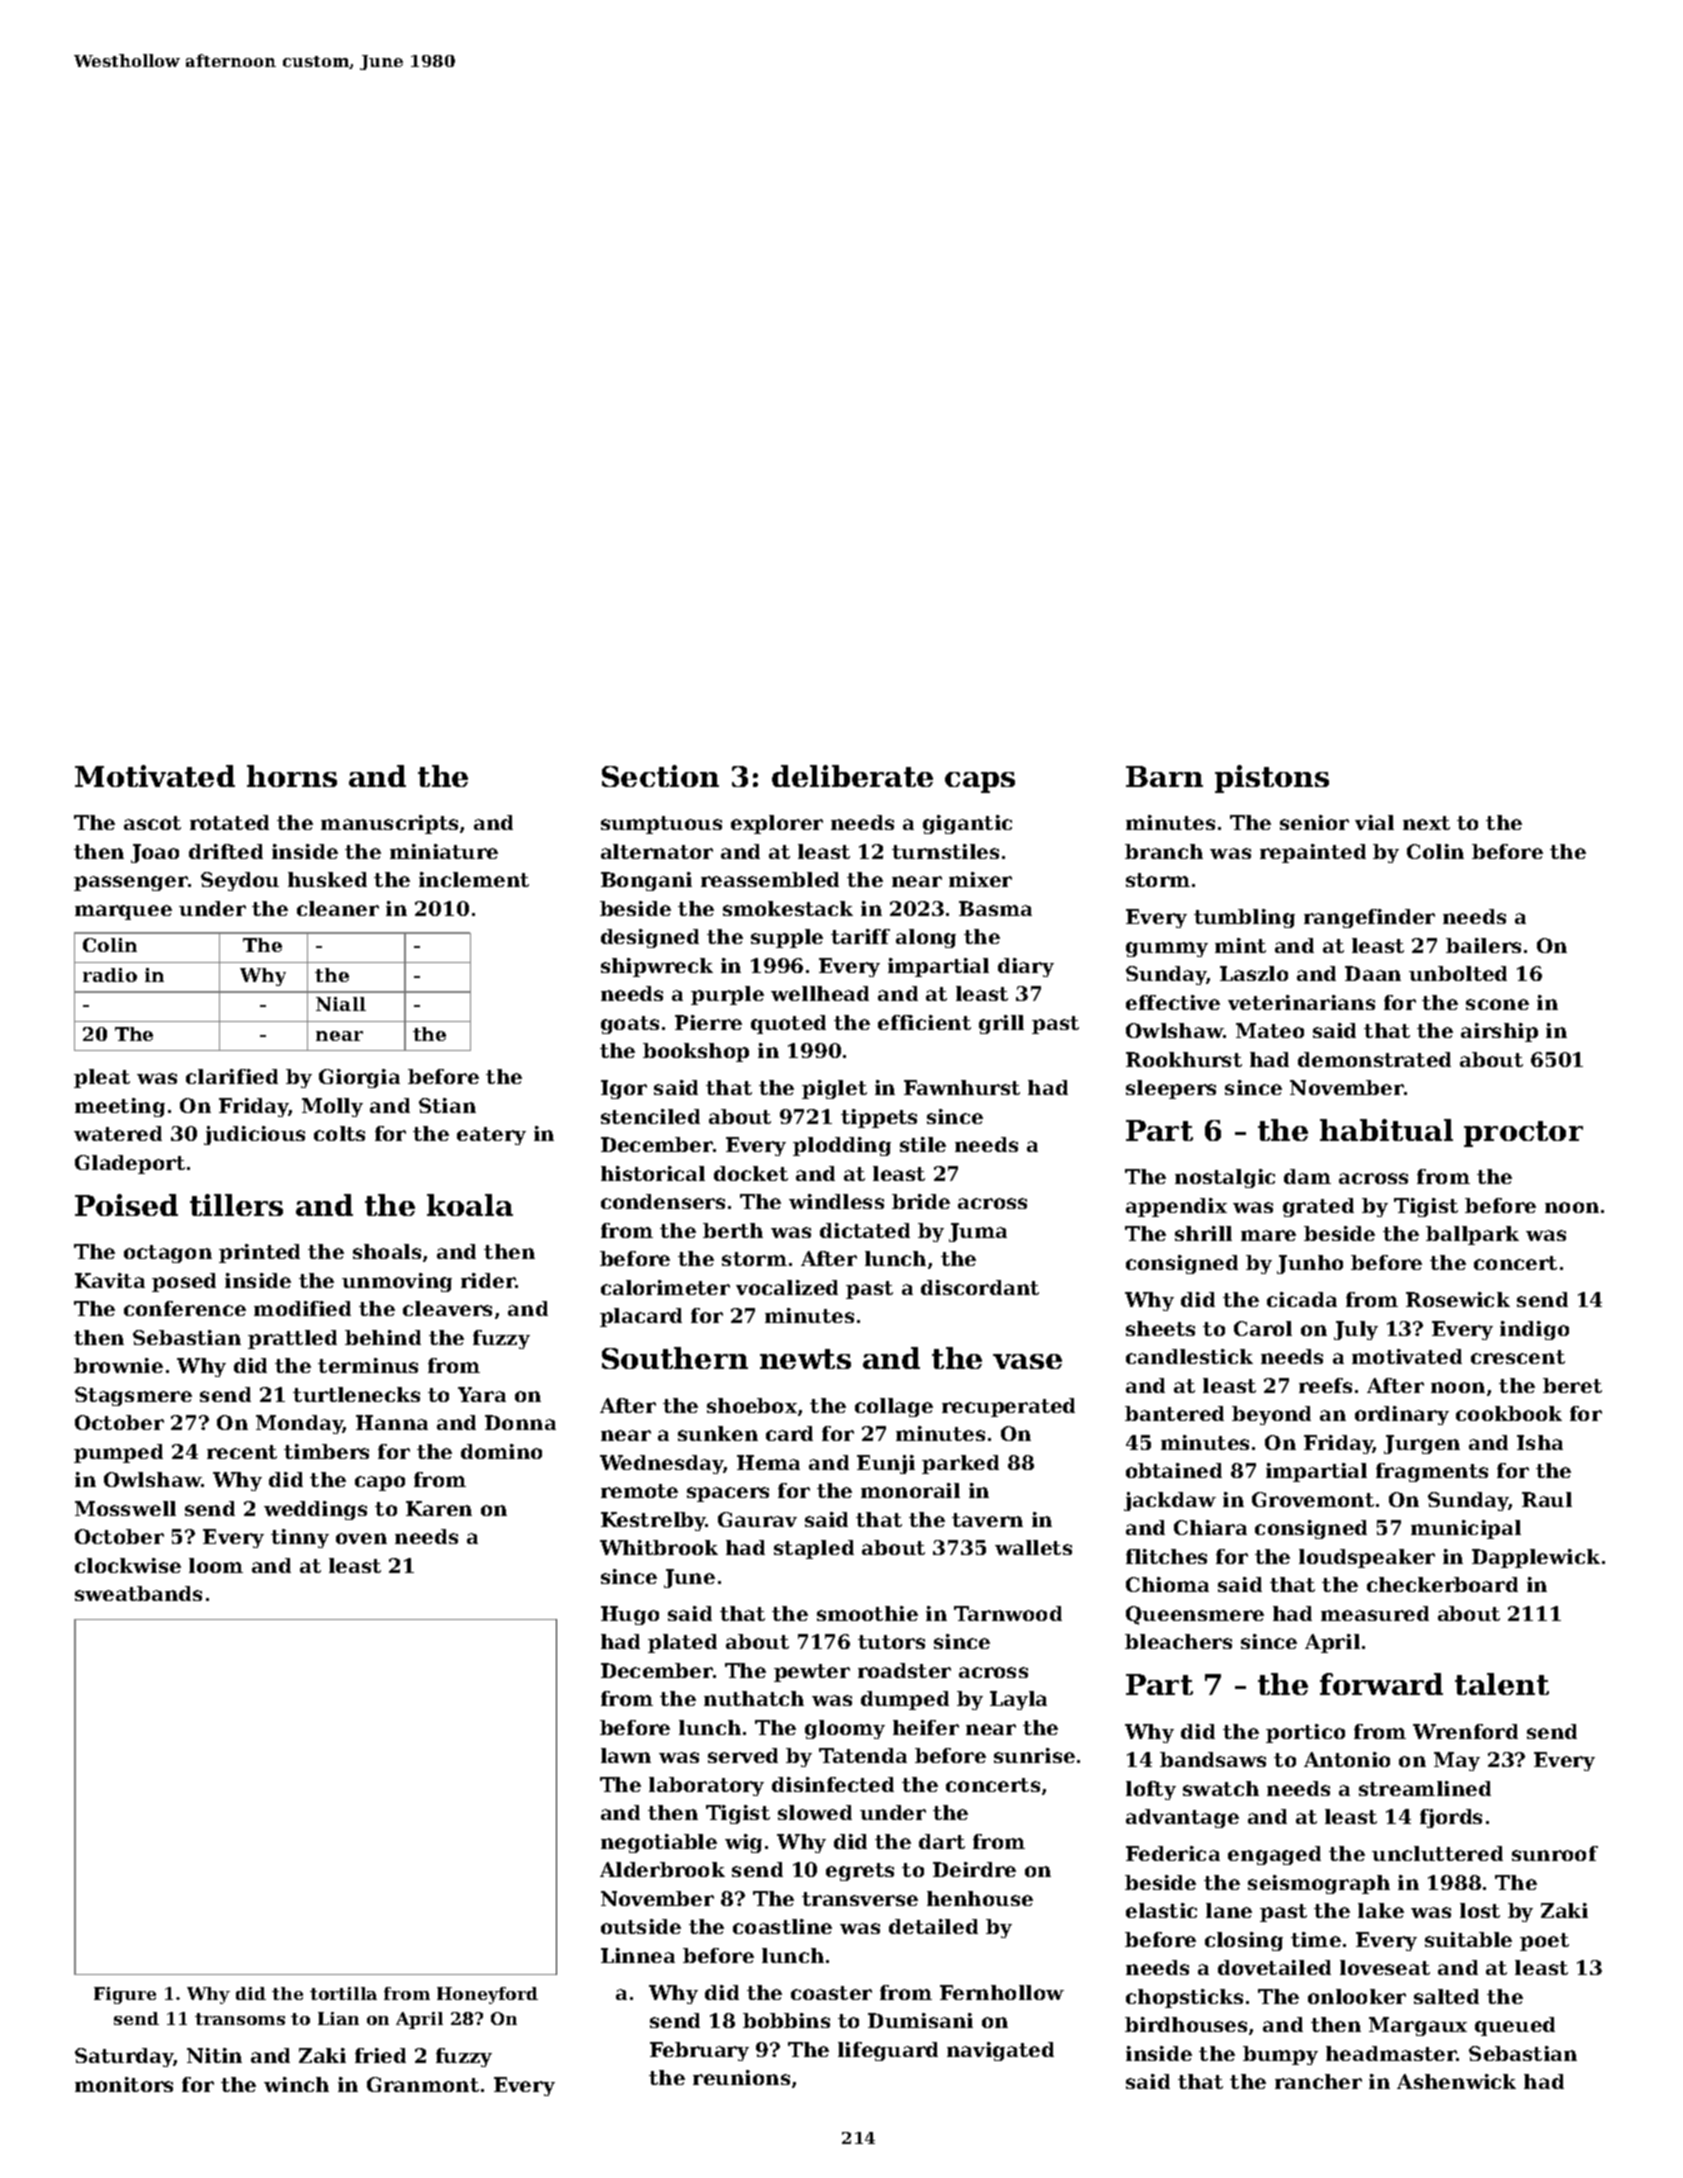 Image resolution: width=1683 pixels, height=2178 pixels. What do you see at coordinates (1402, 1415) in the screenshot?
I see `ordinary` at bounding box center [1402, 1415].
